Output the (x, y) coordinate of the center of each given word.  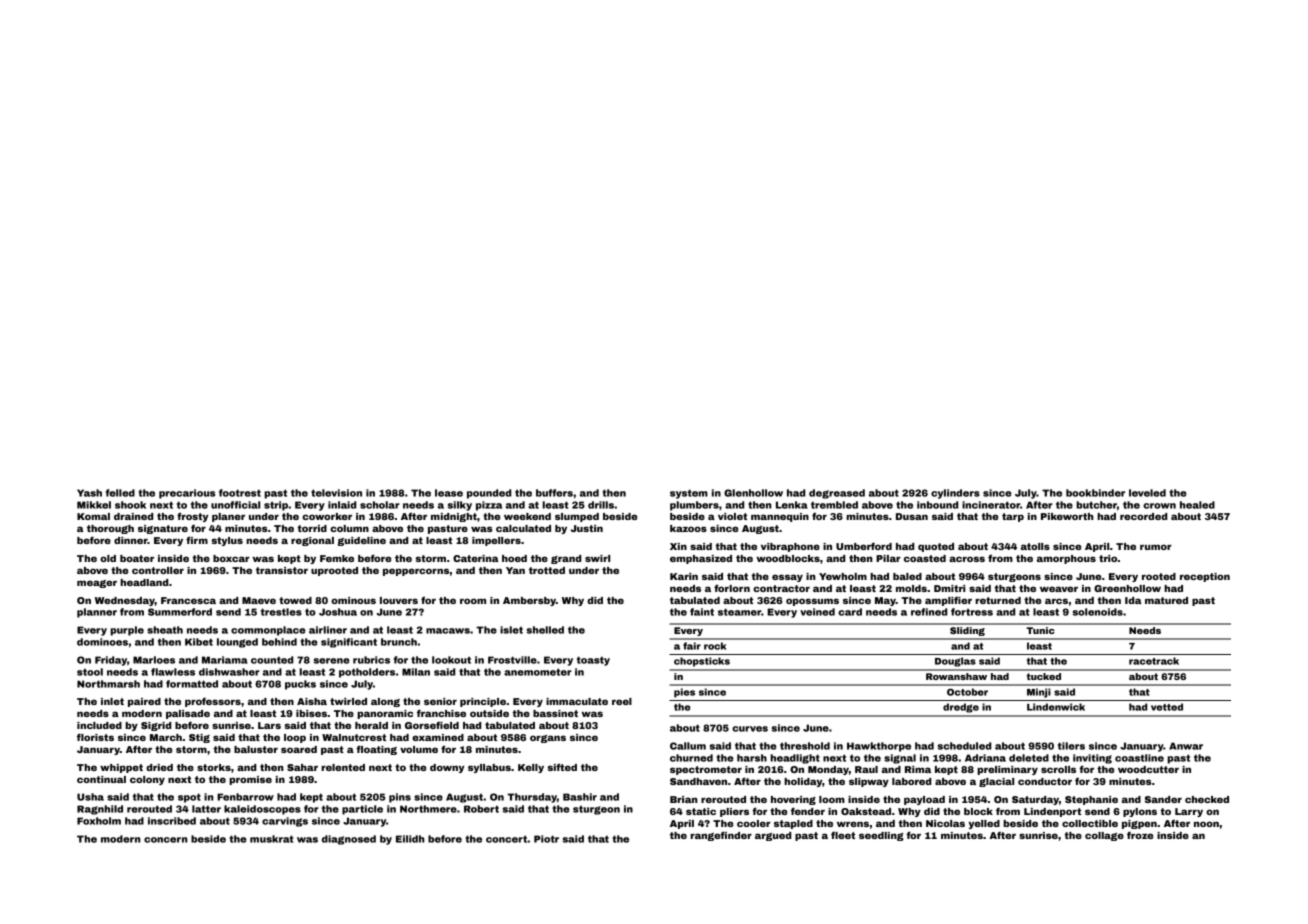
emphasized (701, 559)
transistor (282, 570)
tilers (1071, 746)
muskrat (271, 839)
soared (299, 749)
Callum (688, 746)
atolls (1035, 546)
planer (228, 517)
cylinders (955, 494)
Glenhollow (753, 493)
